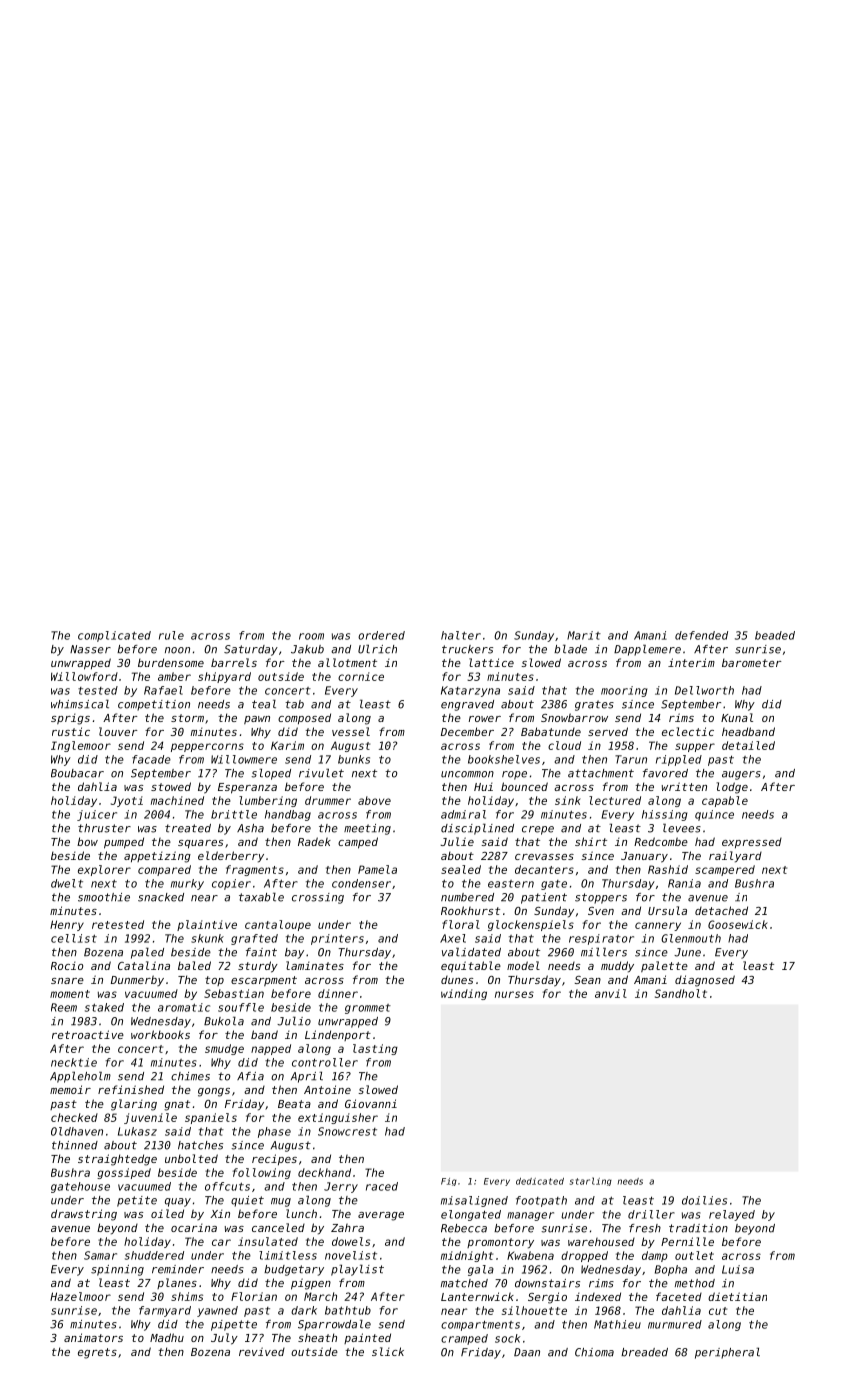  What do you see at coordinates (541, 1201) in the screenshot?
I see `footpath` at bounding box center [541, 1201].
